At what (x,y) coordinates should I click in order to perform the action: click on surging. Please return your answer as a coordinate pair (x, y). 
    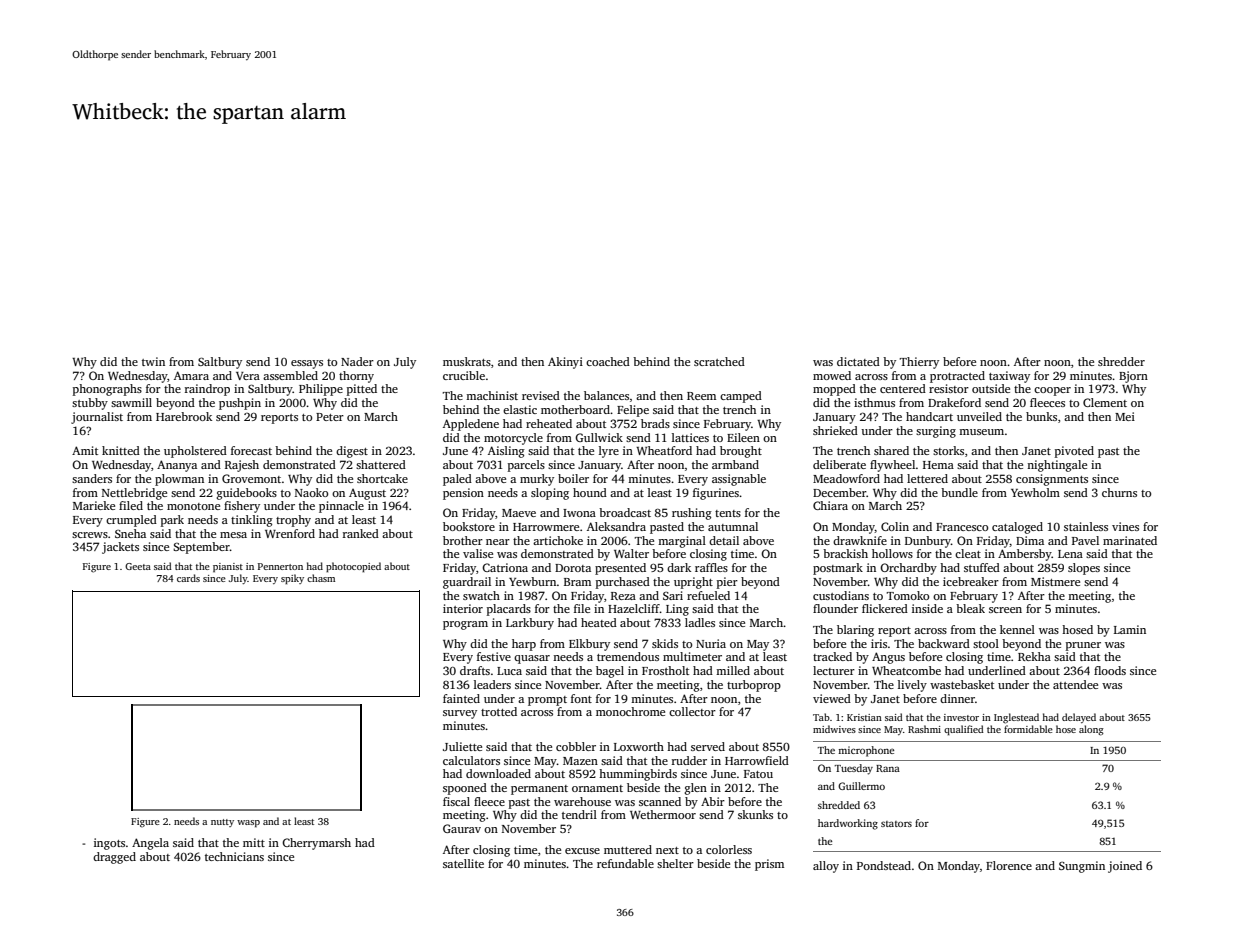
    Looking at the image, I should click on (936, 432).
